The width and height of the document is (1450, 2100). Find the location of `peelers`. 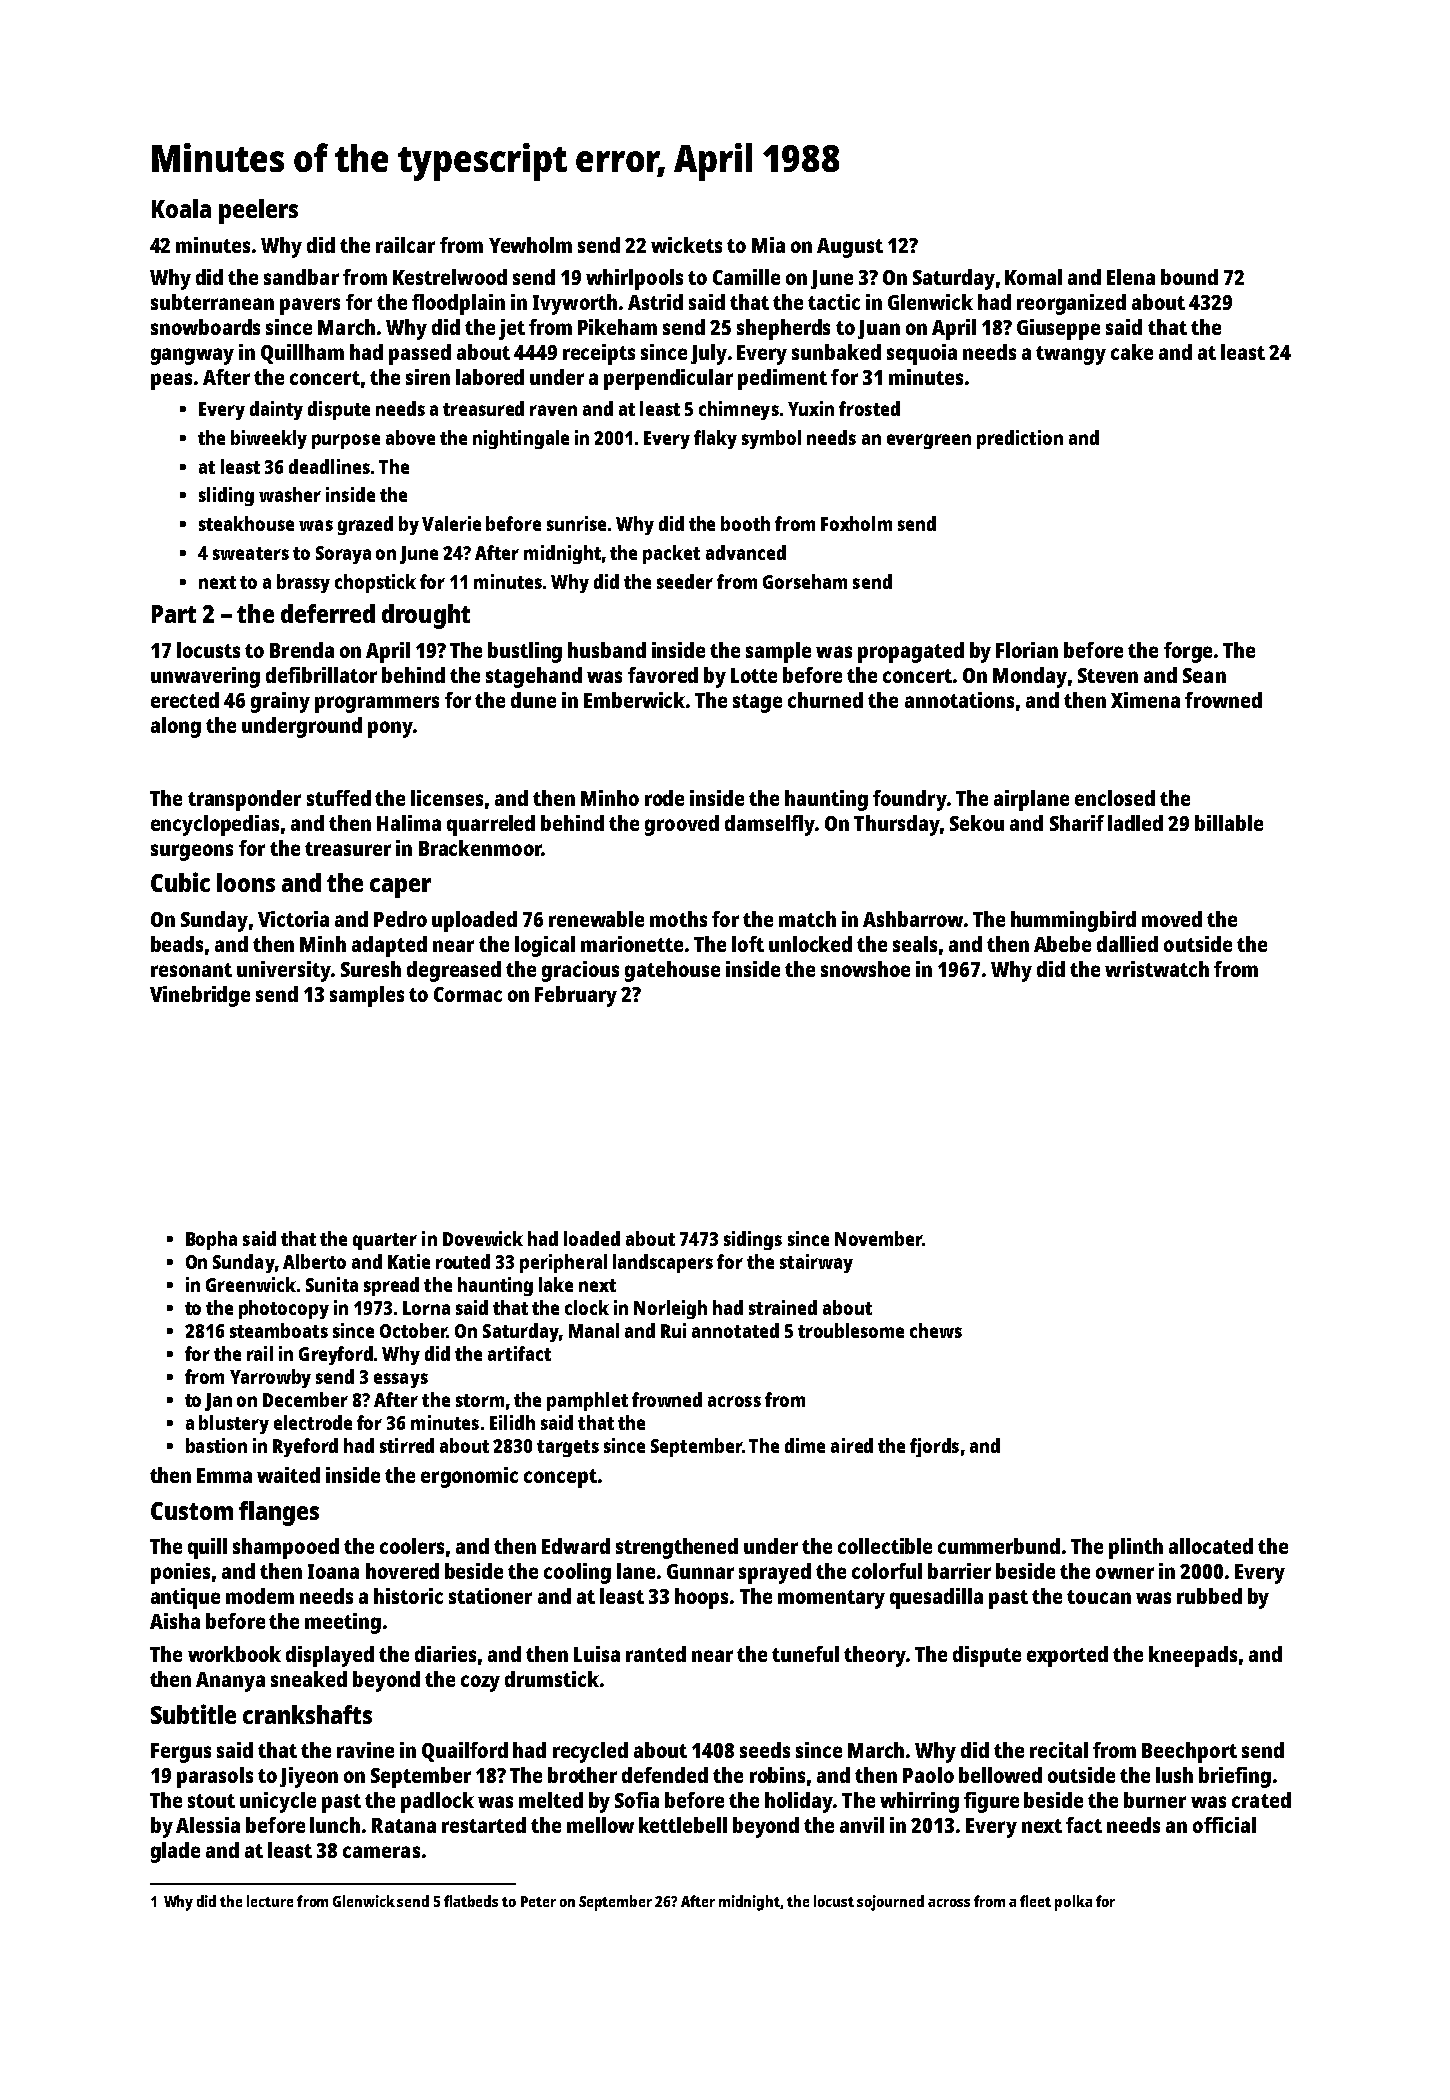

peelers is located at coordinates (258, 211).
